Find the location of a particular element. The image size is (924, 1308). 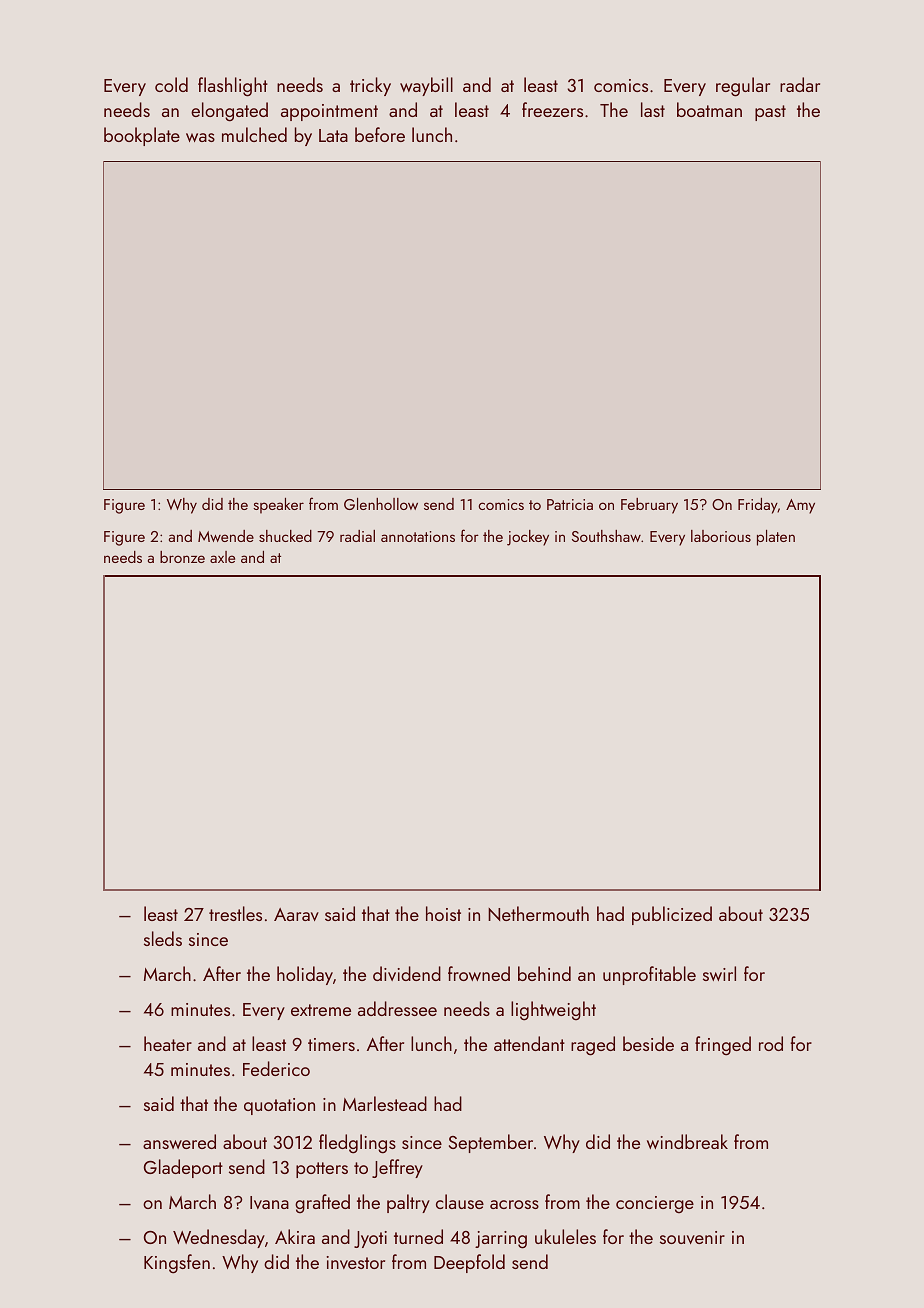

Deepfold is located at coordinates (469, 1263).
